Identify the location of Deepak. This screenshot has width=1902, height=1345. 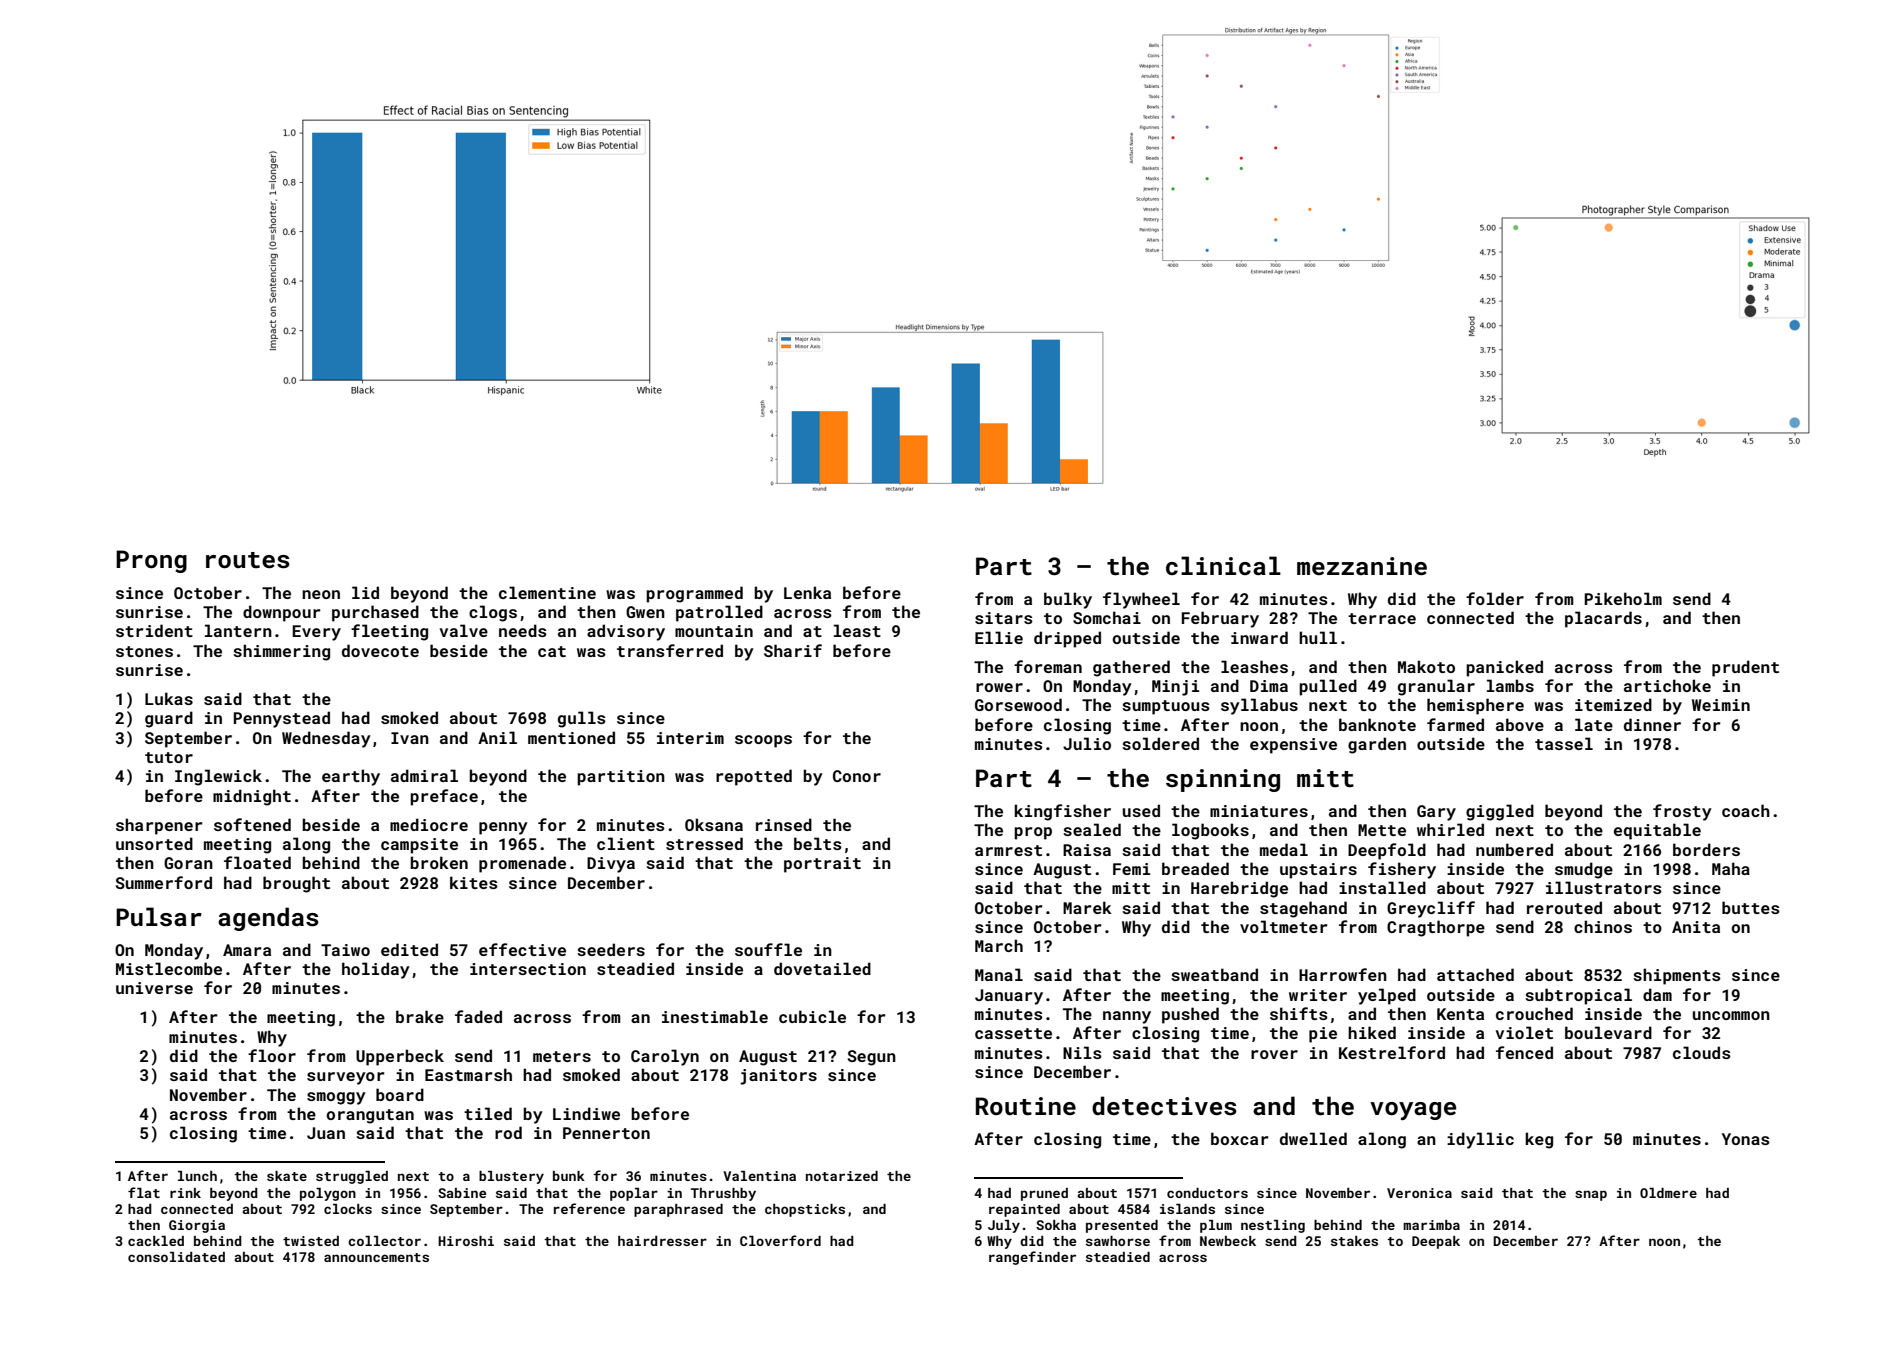
(1436, 1242).
